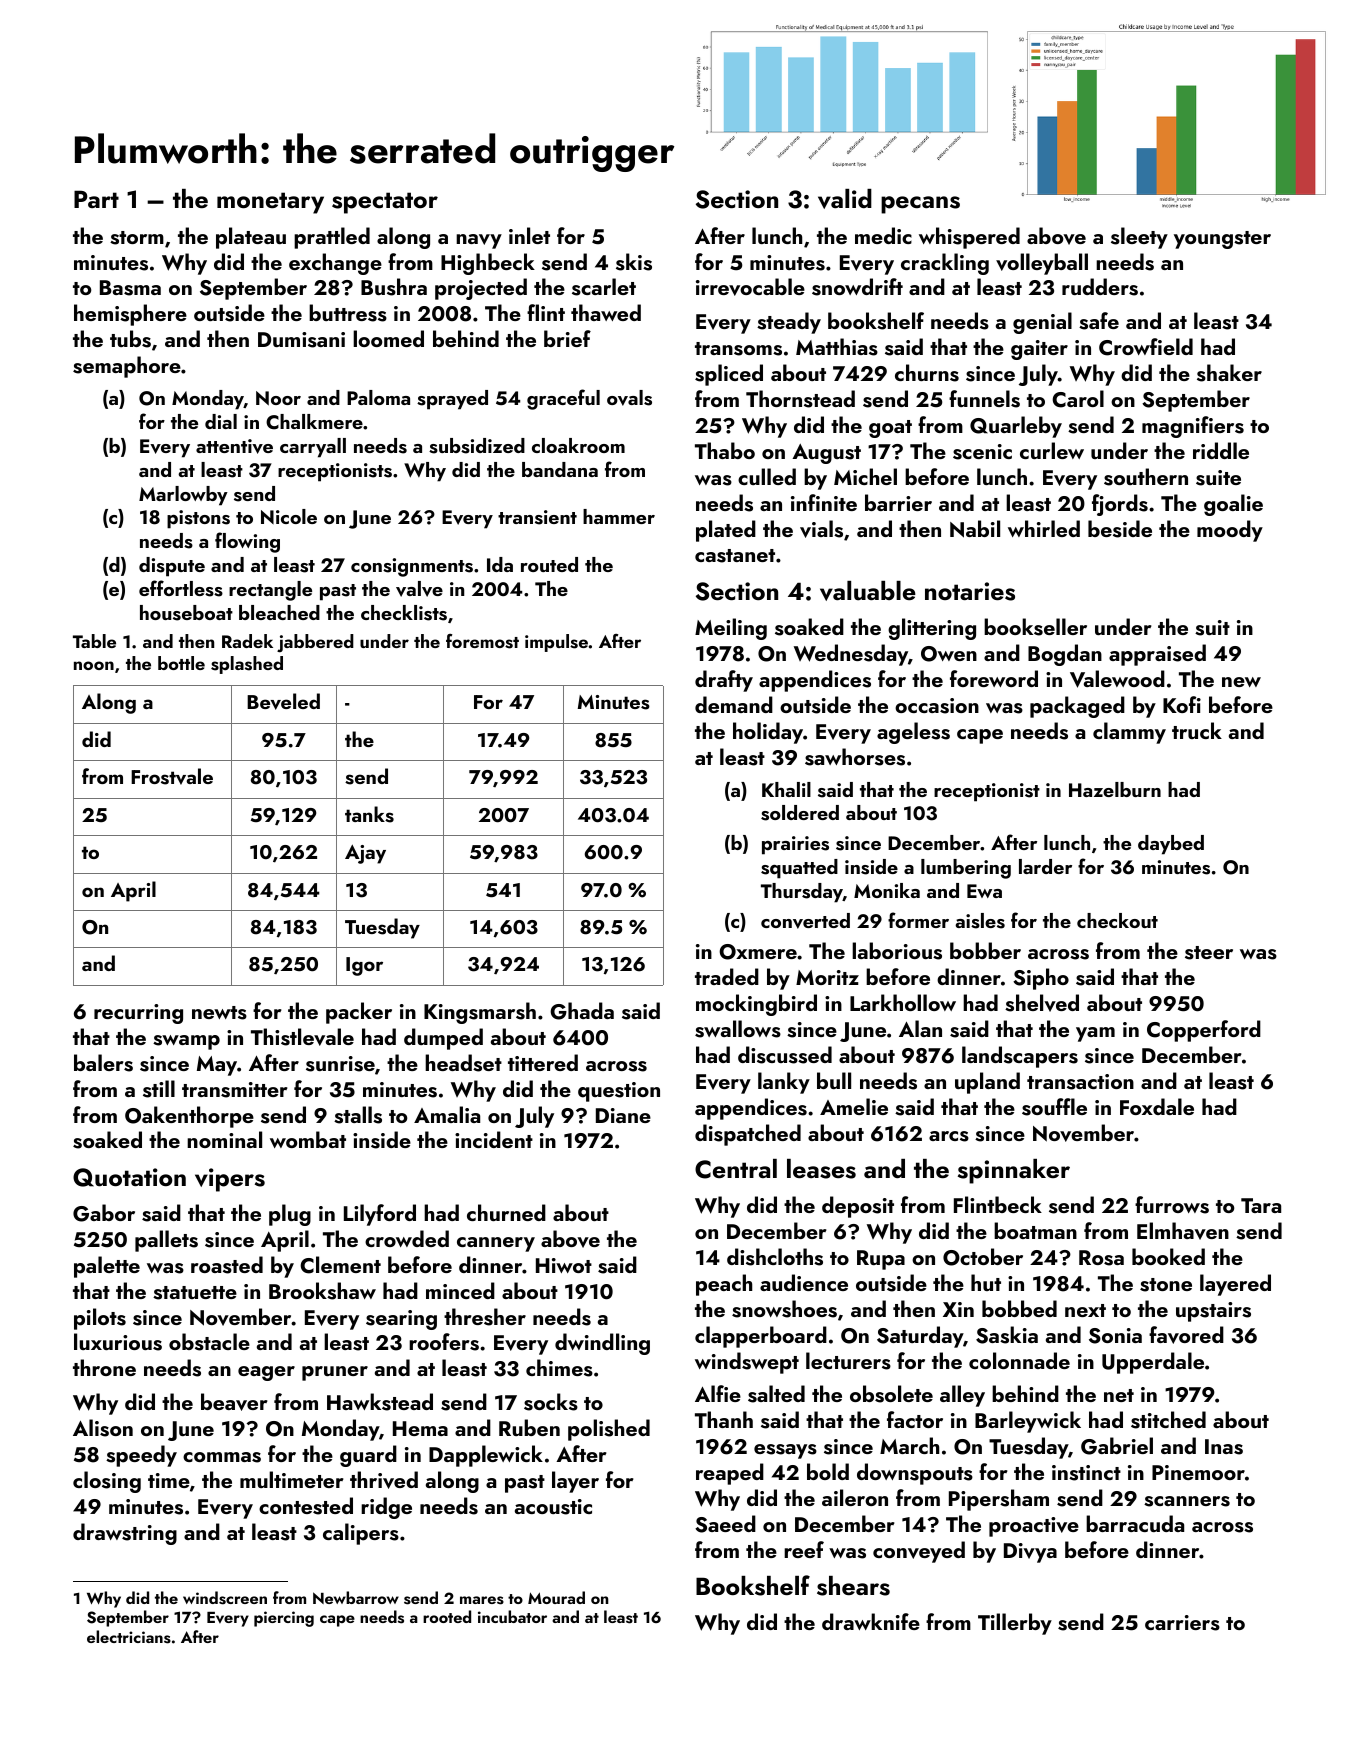 This screenshot has height=1757, width=1358. What do you see at coordinates (129, 1637) in the screenshot?
I see `electricians` at bounding box center [129, 1637].
